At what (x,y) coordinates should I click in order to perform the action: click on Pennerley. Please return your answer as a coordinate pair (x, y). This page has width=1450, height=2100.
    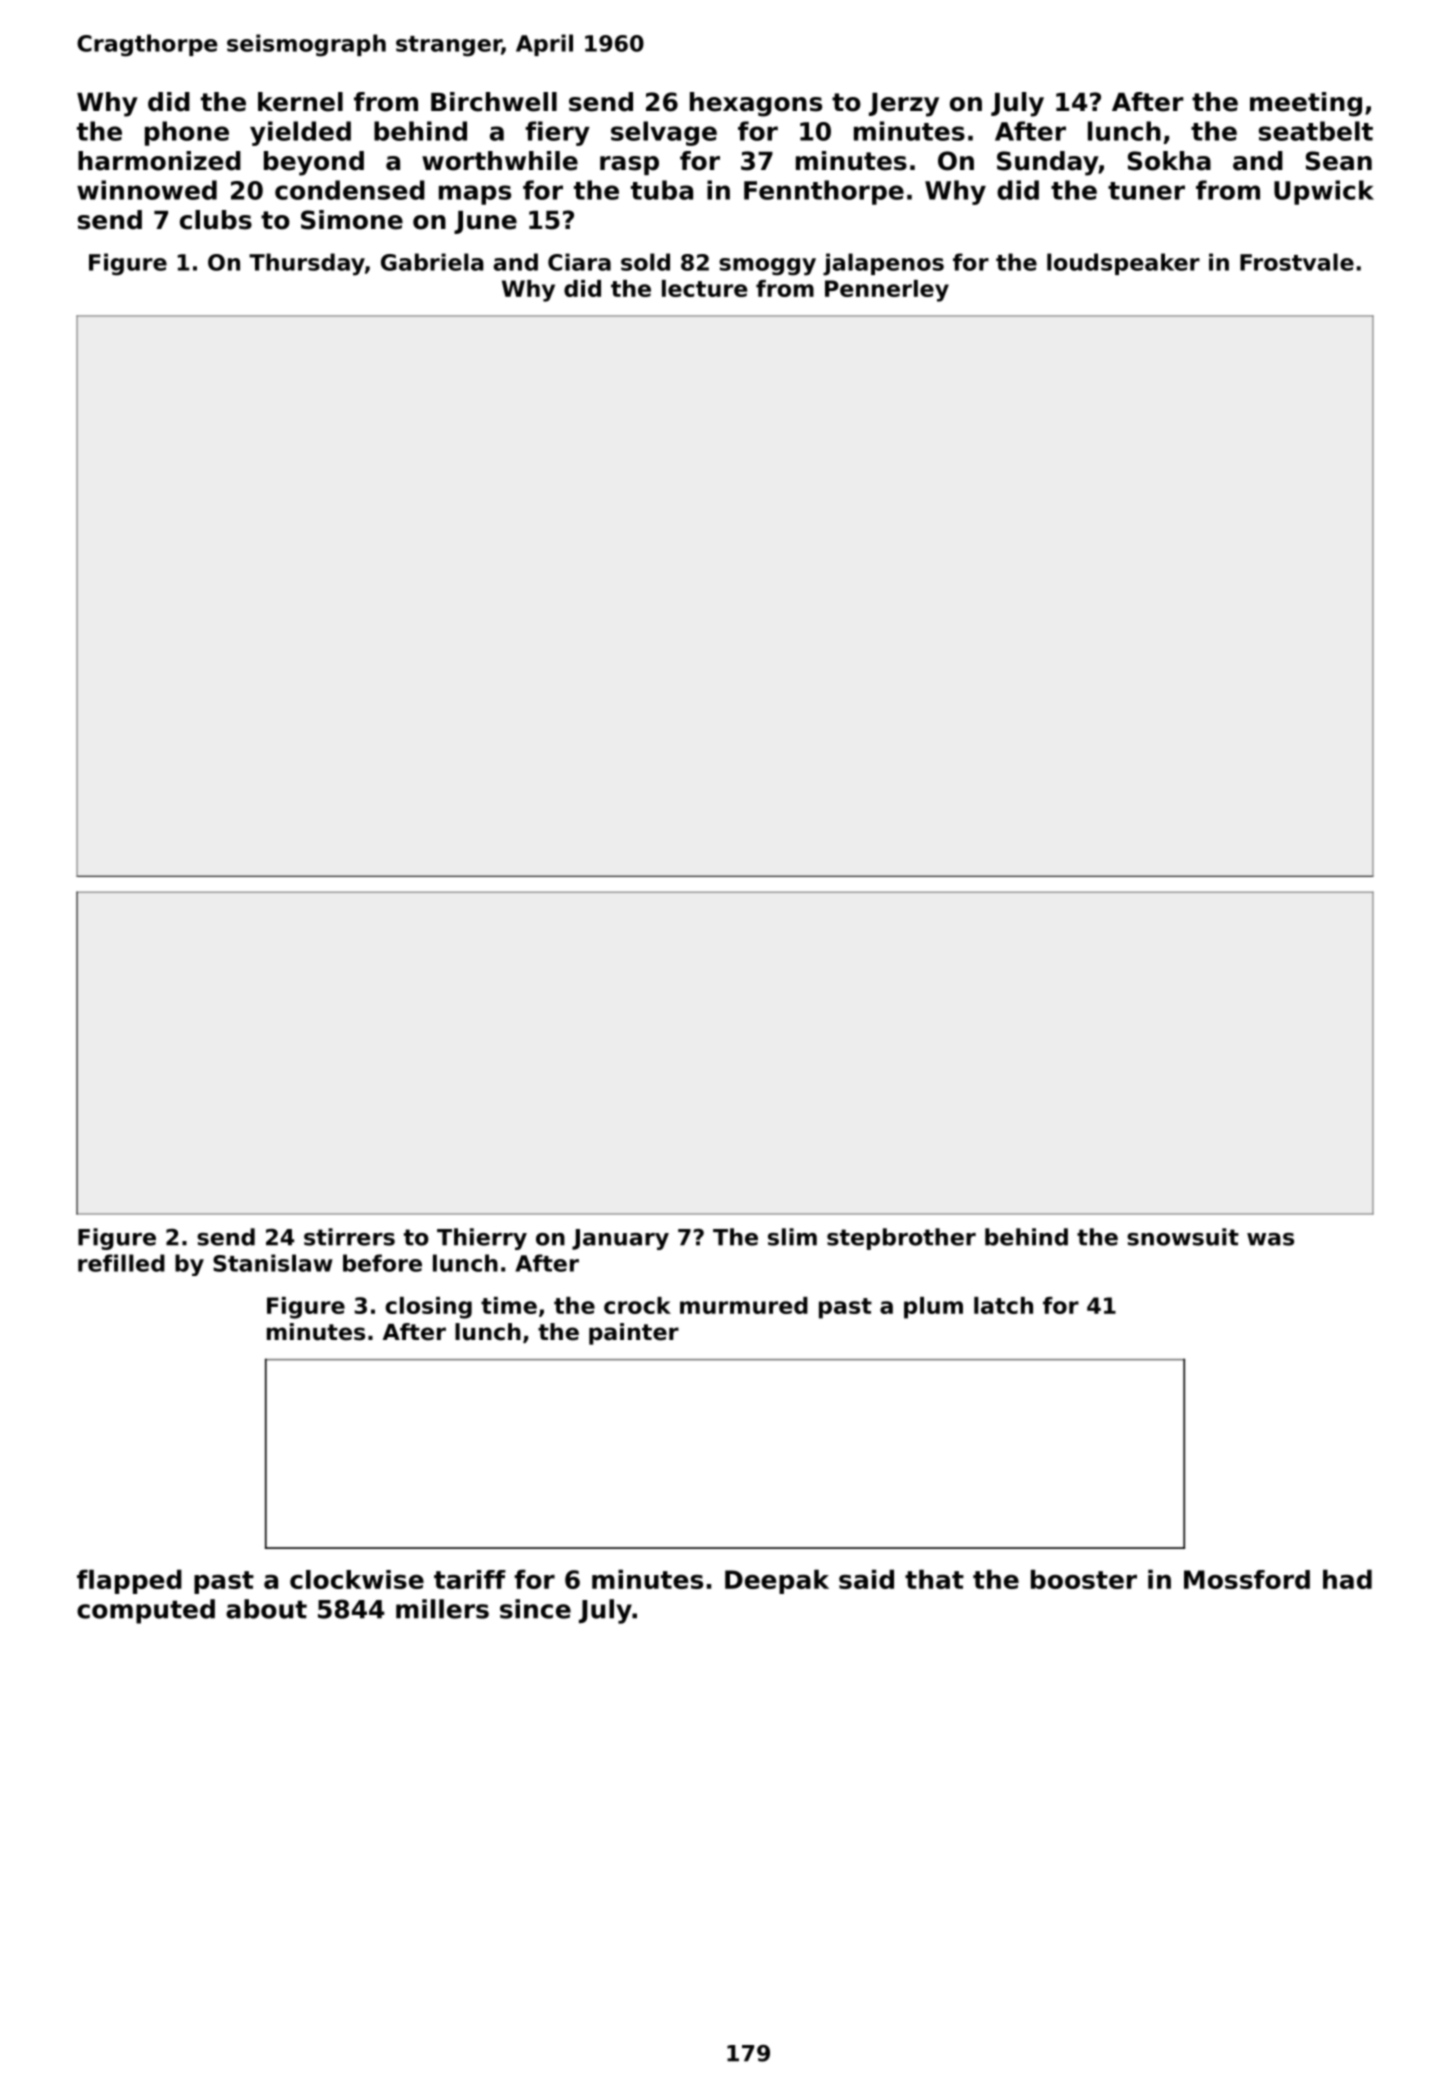
    Looking at the image, I should click on (887, 291).
